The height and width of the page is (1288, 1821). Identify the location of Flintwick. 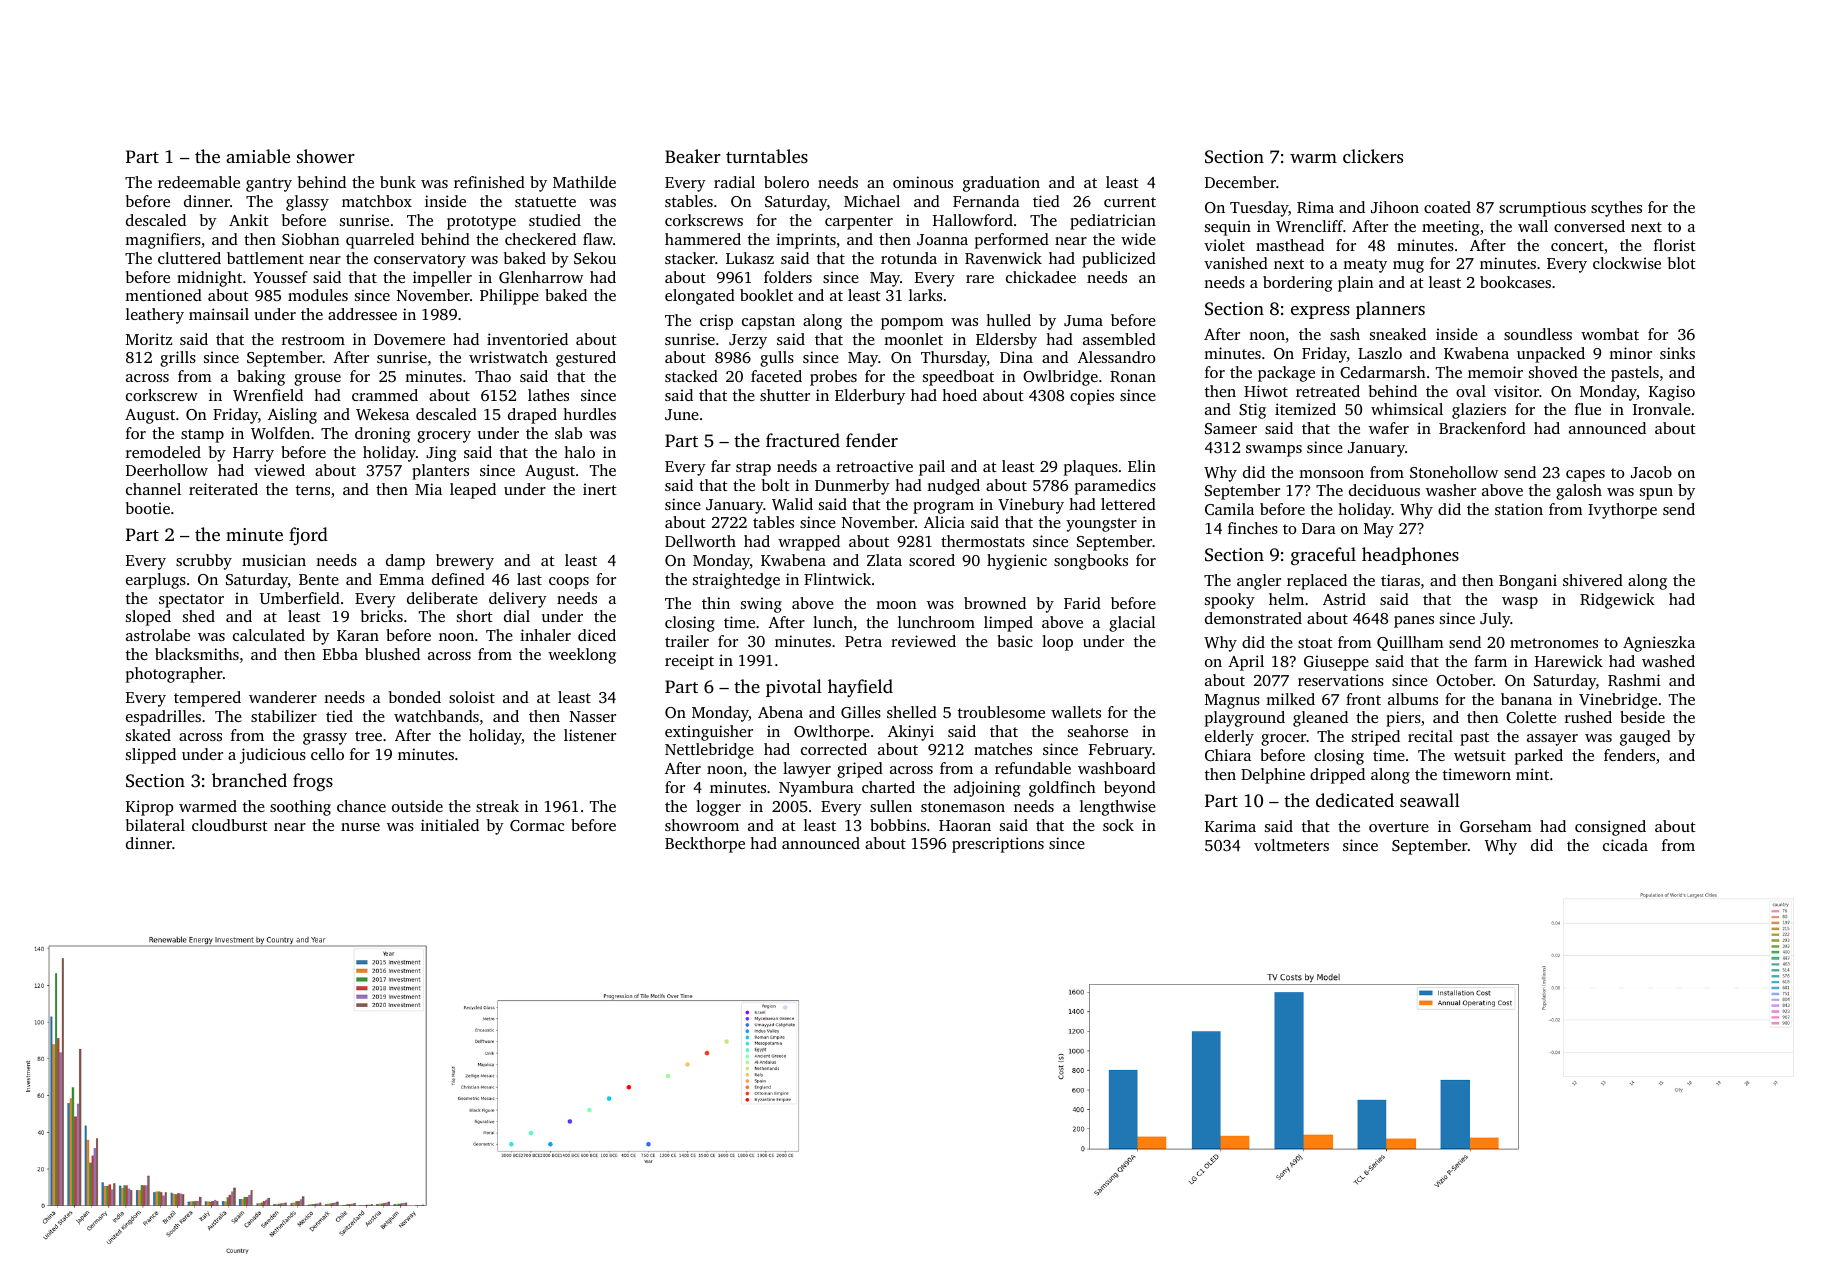
(837, 579).
